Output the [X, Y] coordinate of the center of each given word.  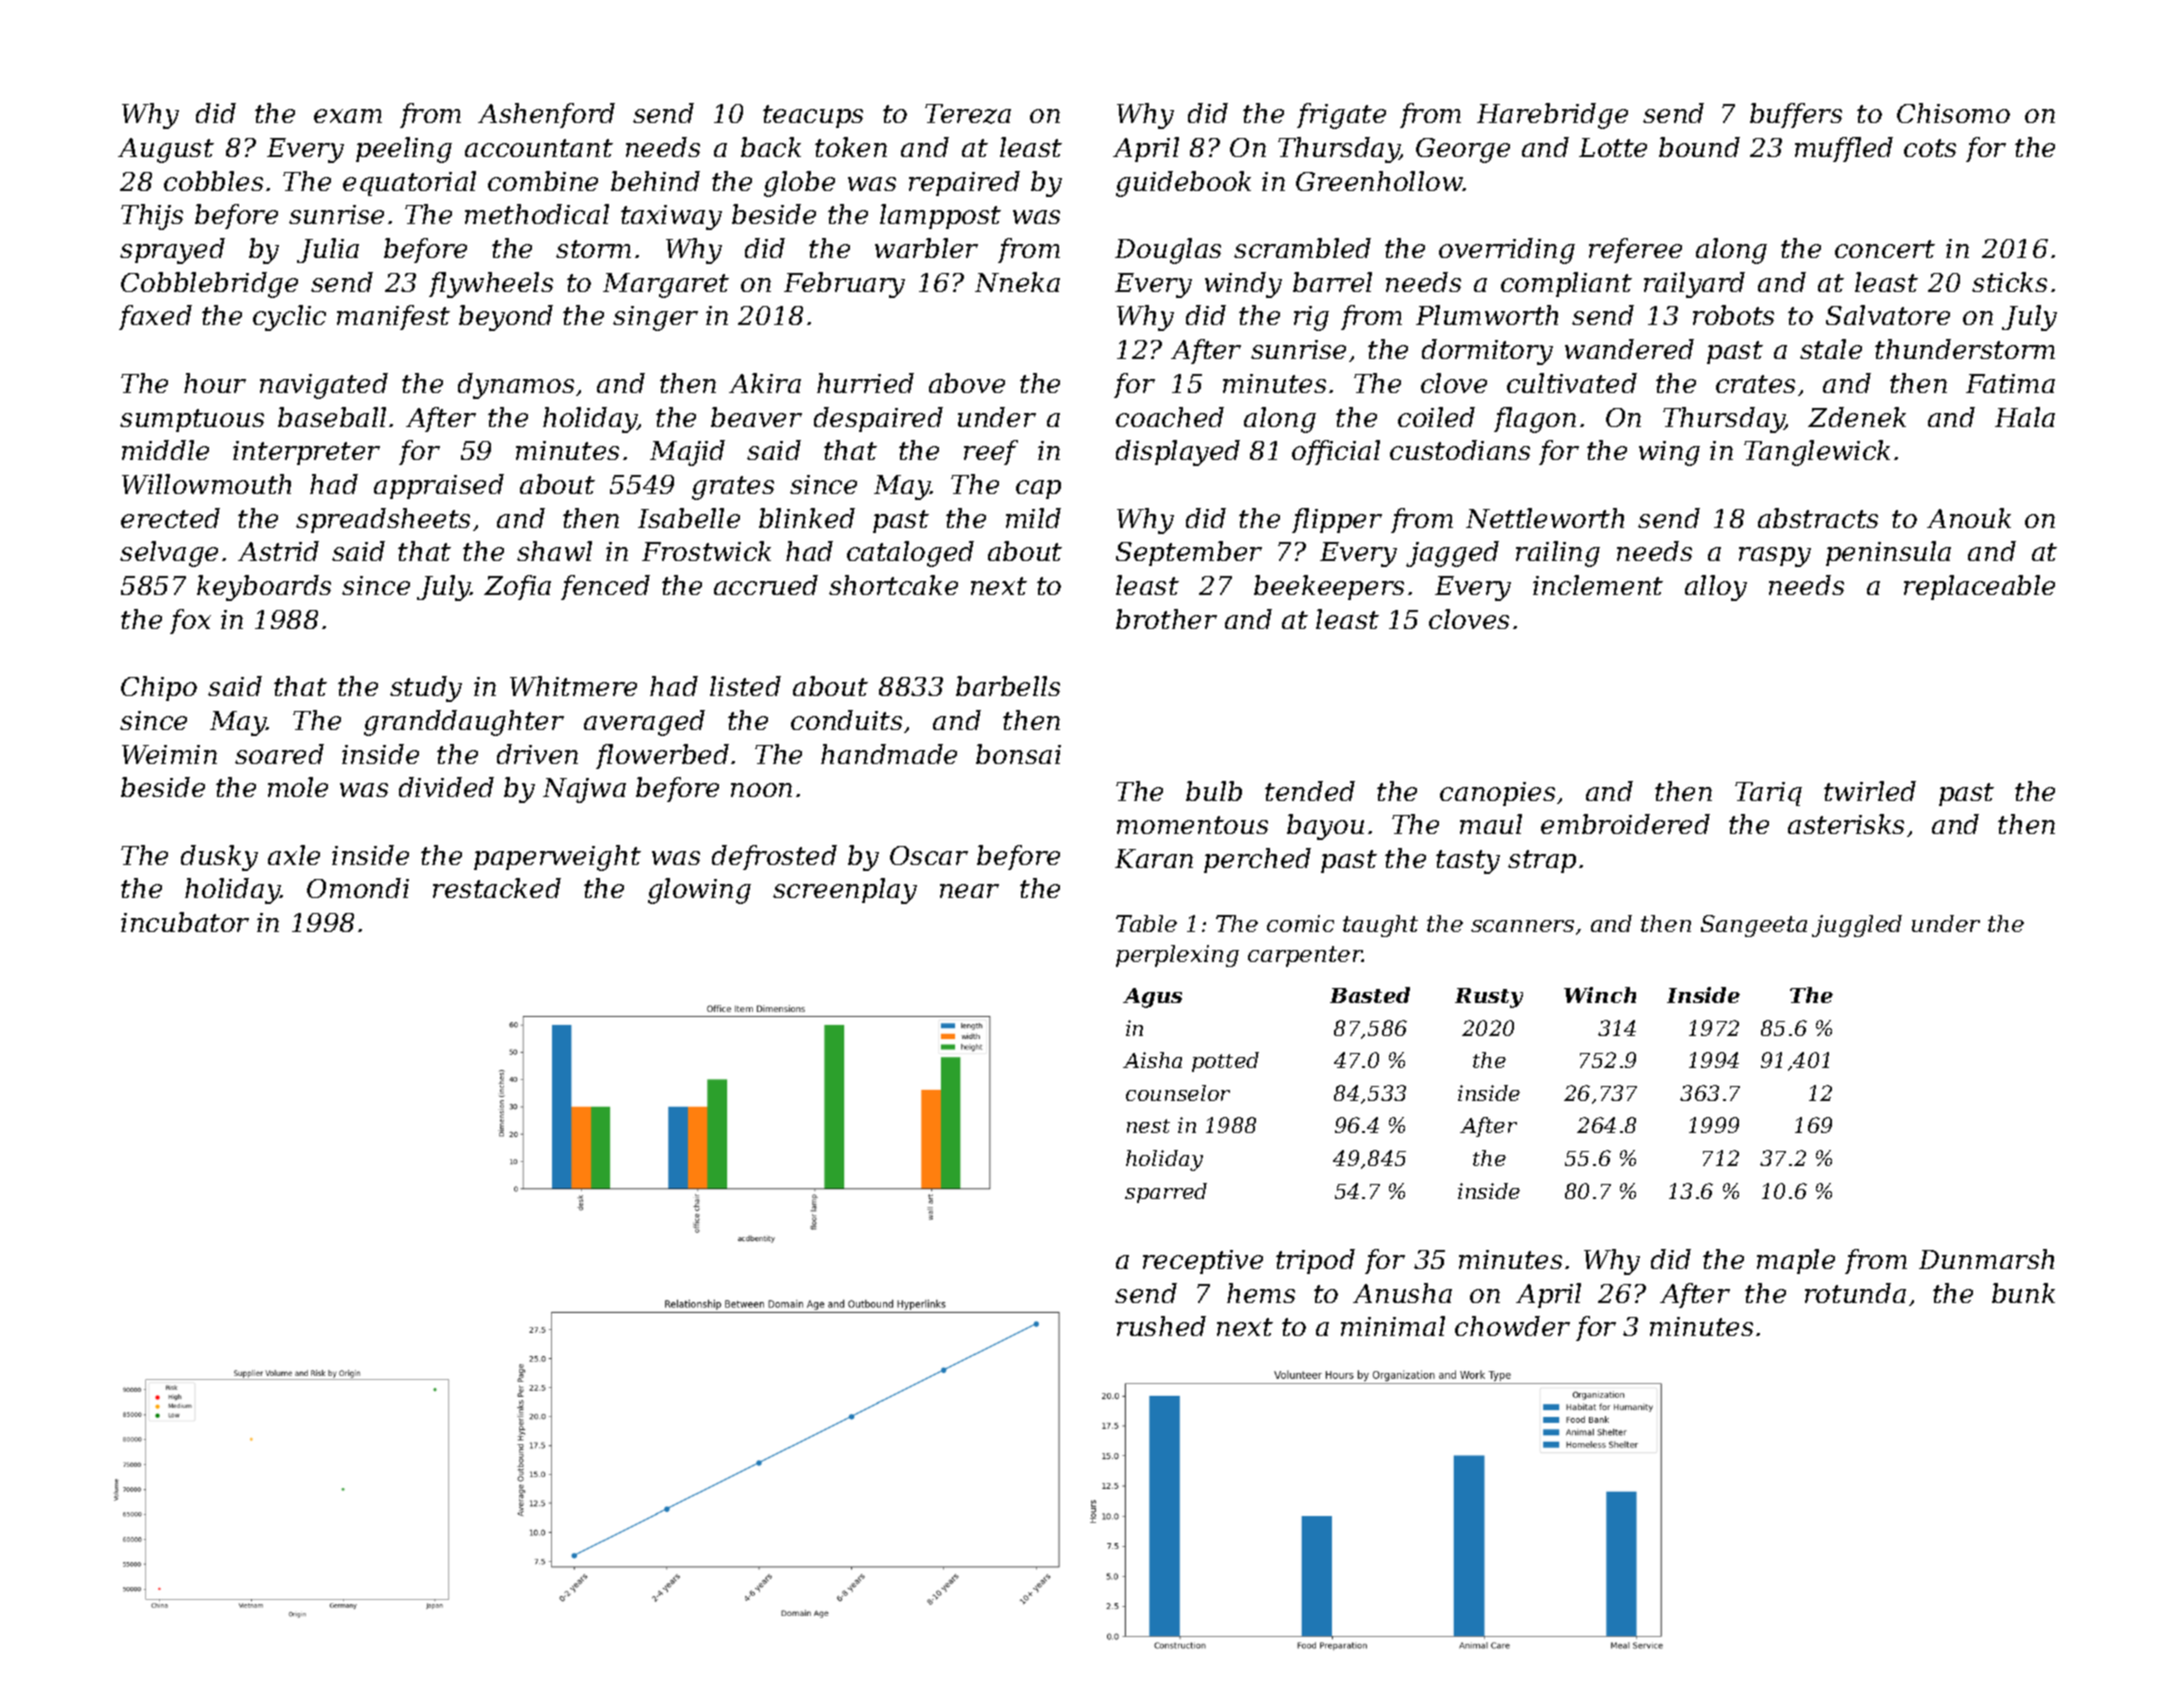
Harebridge [1552, 116]
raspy [1775, 557]
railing [1558, 554]
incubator [185, 922]
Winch [1600, 995]
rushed [1161, 1326]
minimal [1393, 1326]
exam [348, 116]
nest [1148, 1126]
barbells [1008, 686]
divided [446, 787]
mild [1033, 518]
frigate [1341, 116]
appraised [439, 486]
